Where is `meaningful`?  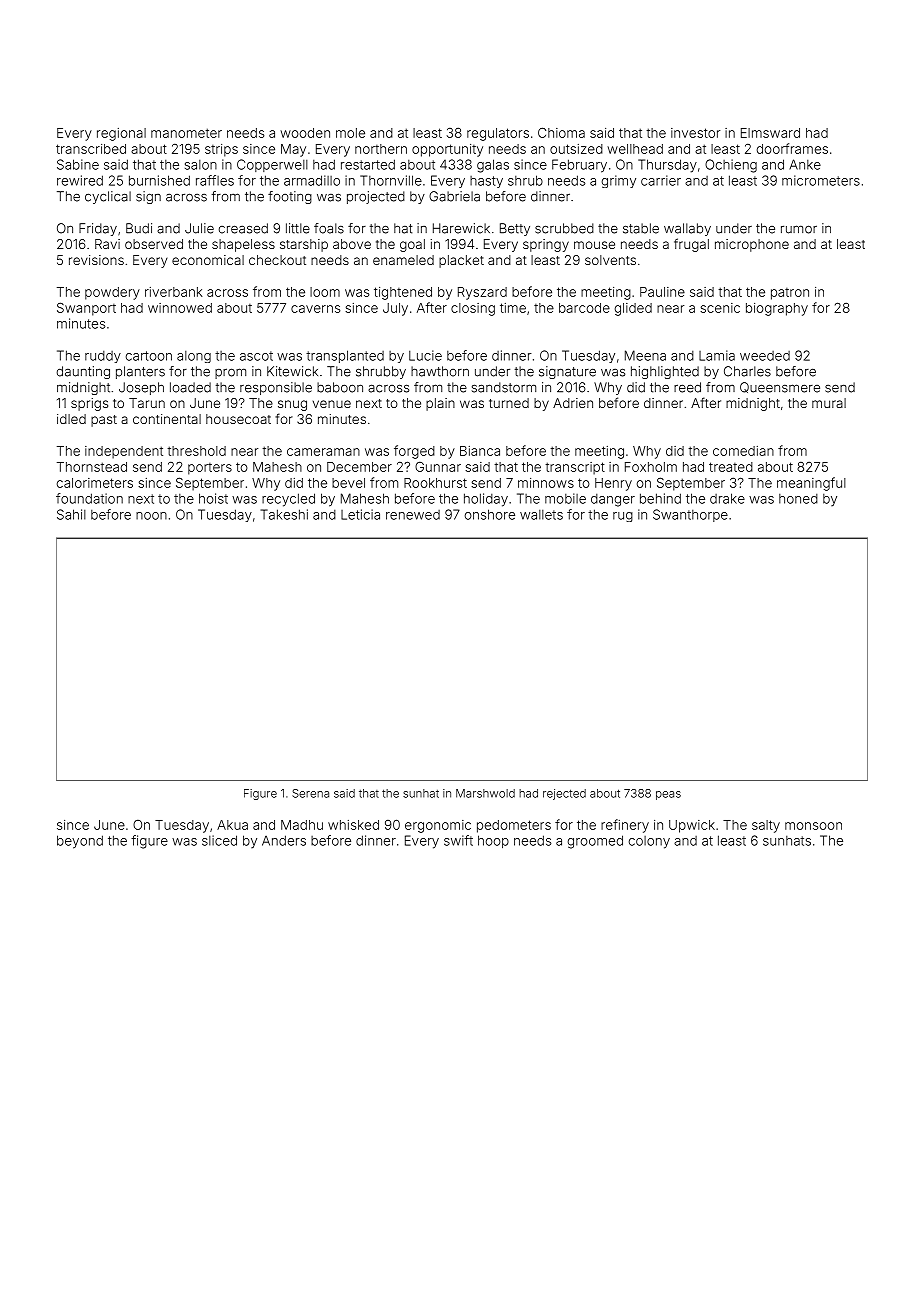 meaningful is located at coordinates (811, 484).
